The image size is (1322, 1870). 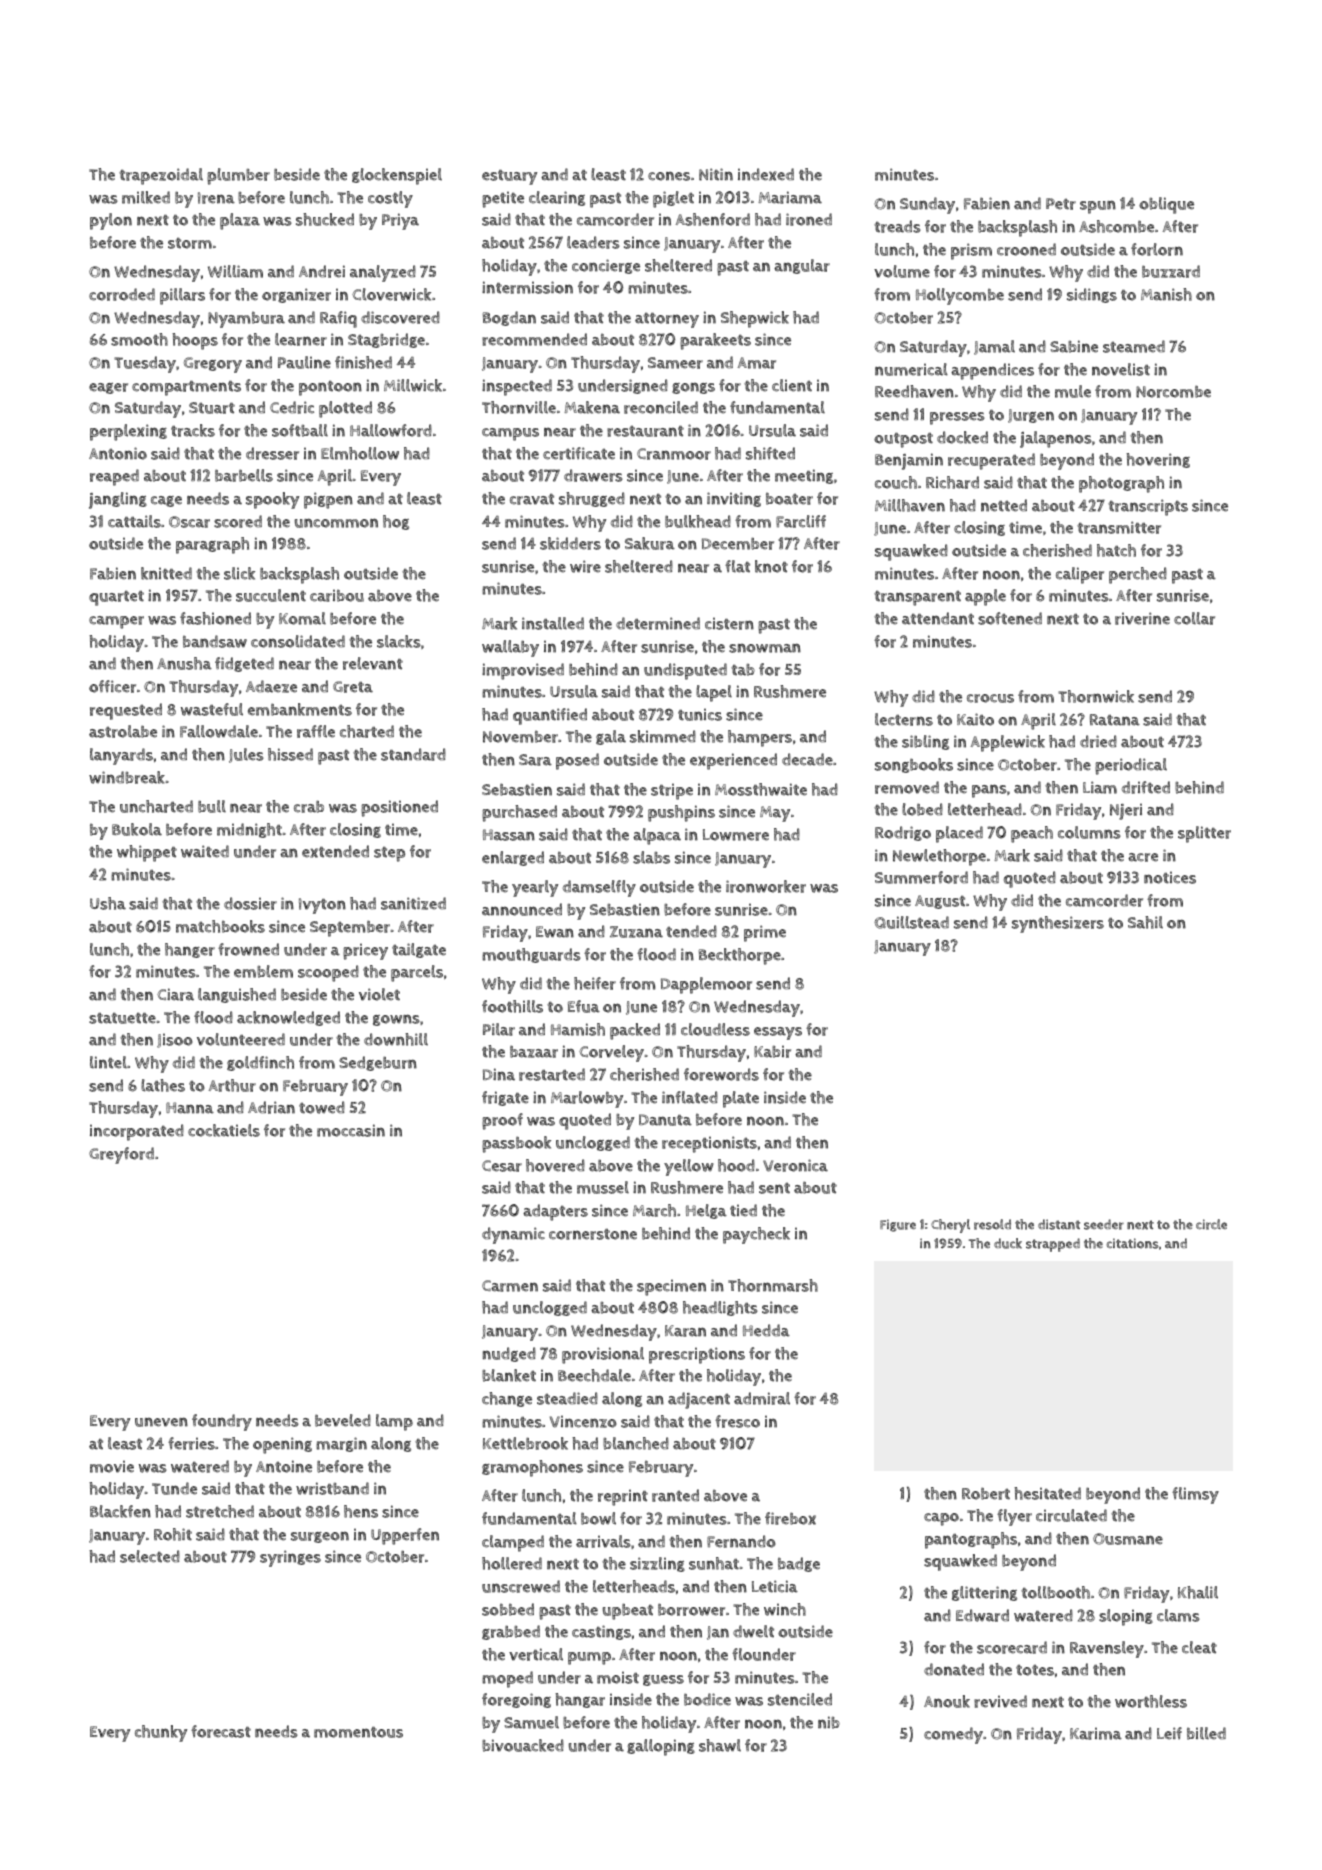 I want to click on Petr, so click(x=1061, y=204).
